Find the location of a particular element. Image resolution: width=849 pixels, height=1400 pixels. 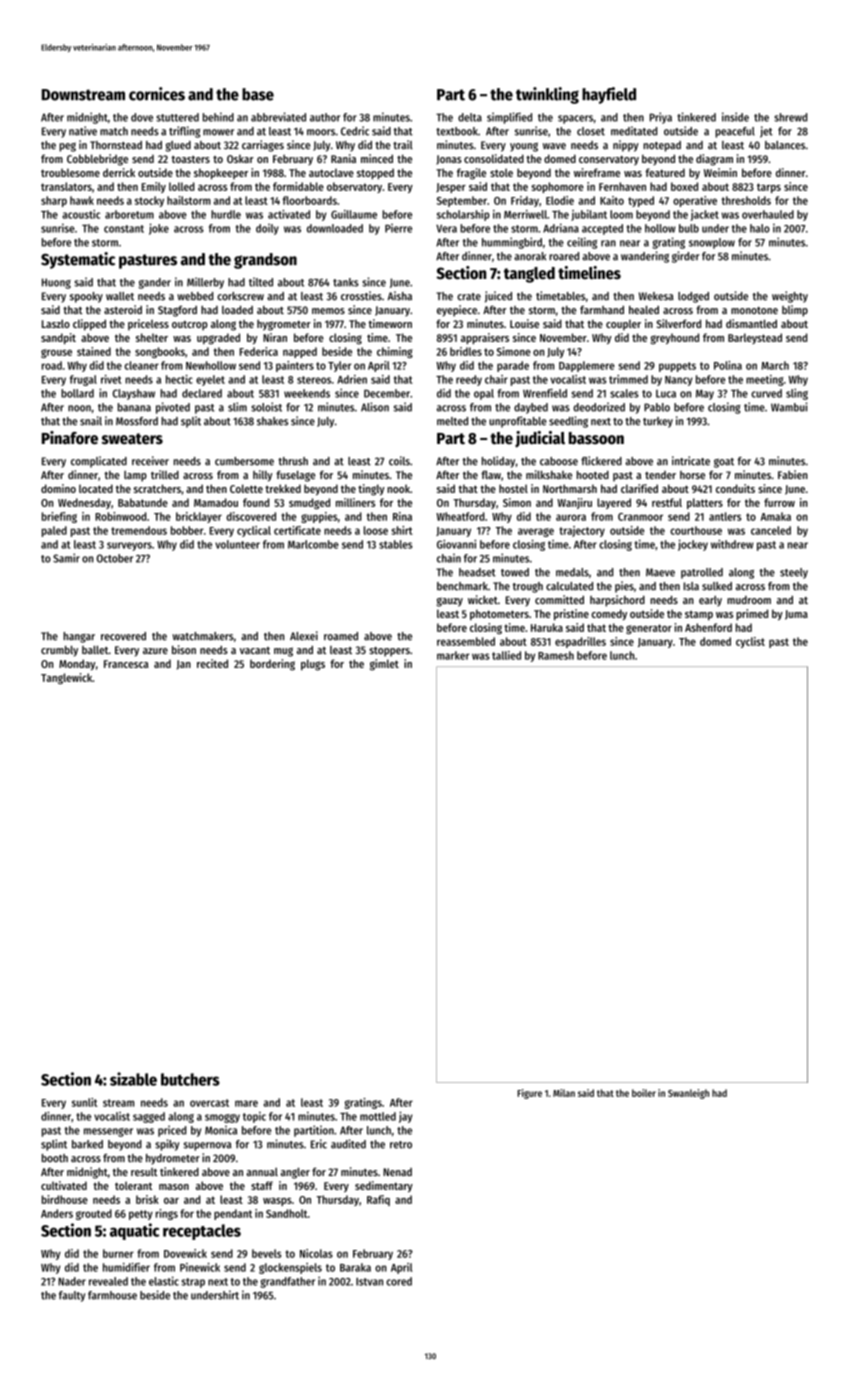

aquatic is located at coordinates (134, 1231).
